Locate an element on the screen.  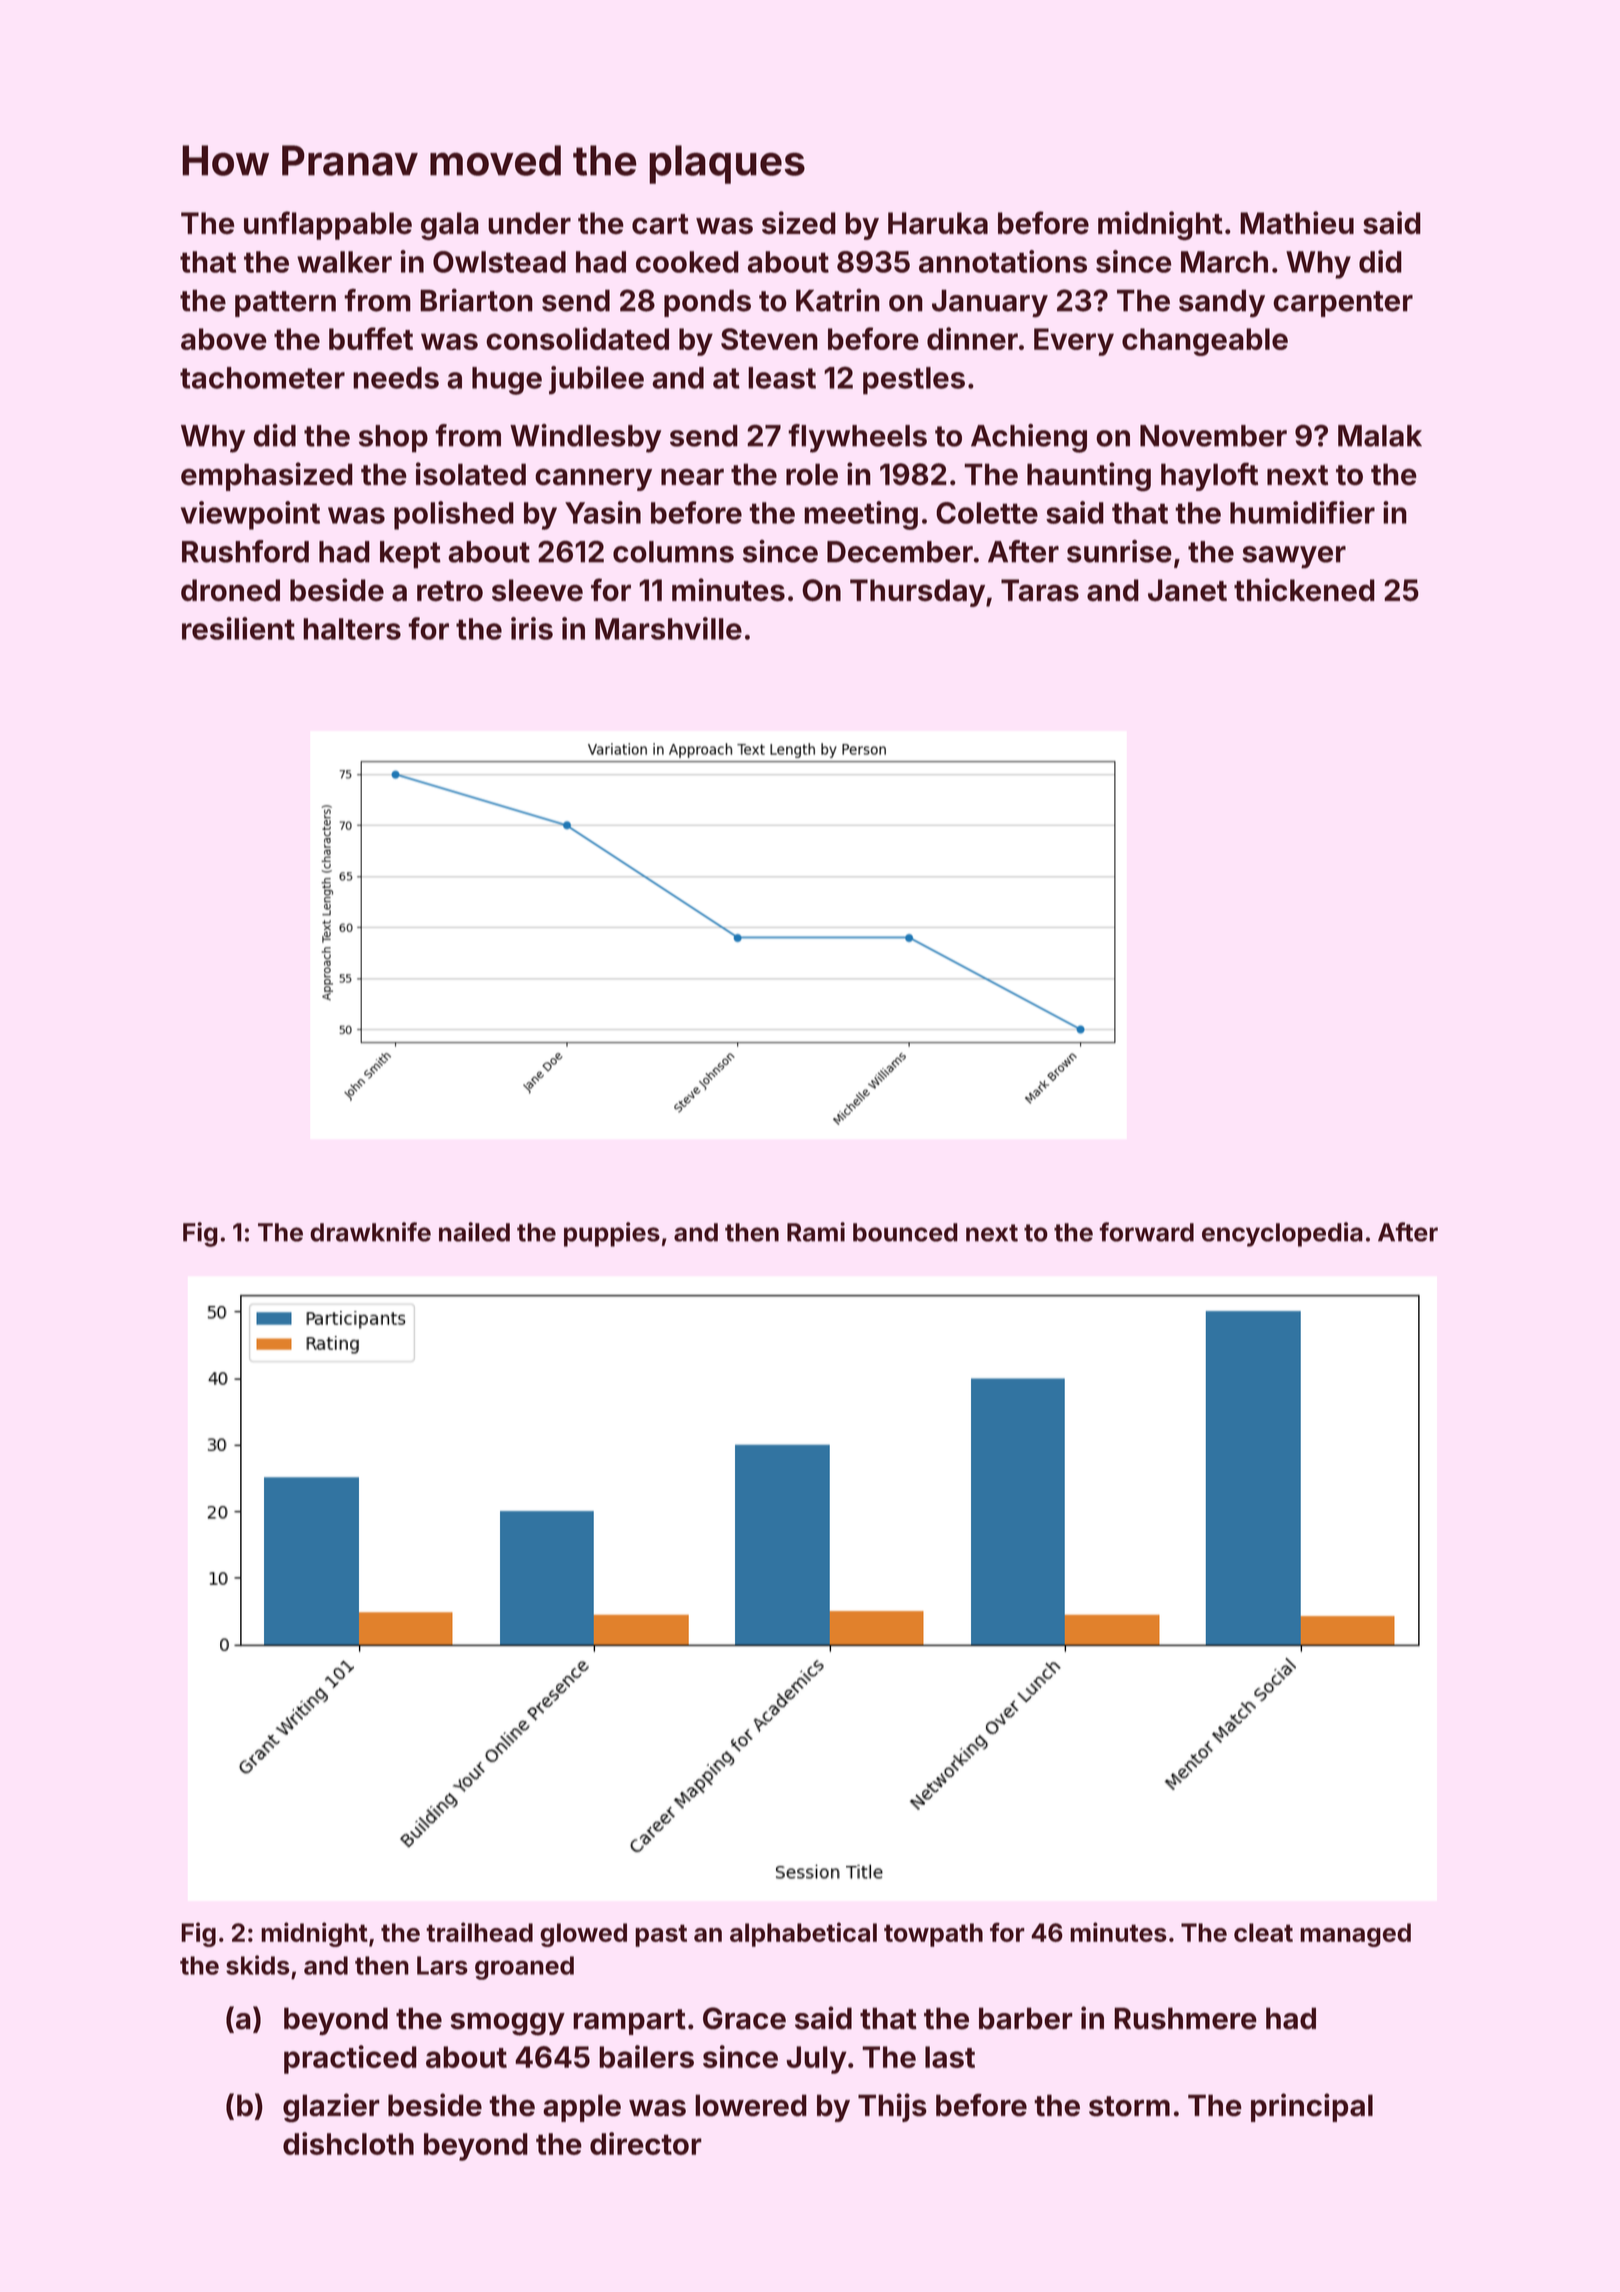
dishcloth is located at coordinates (348, 2143).
